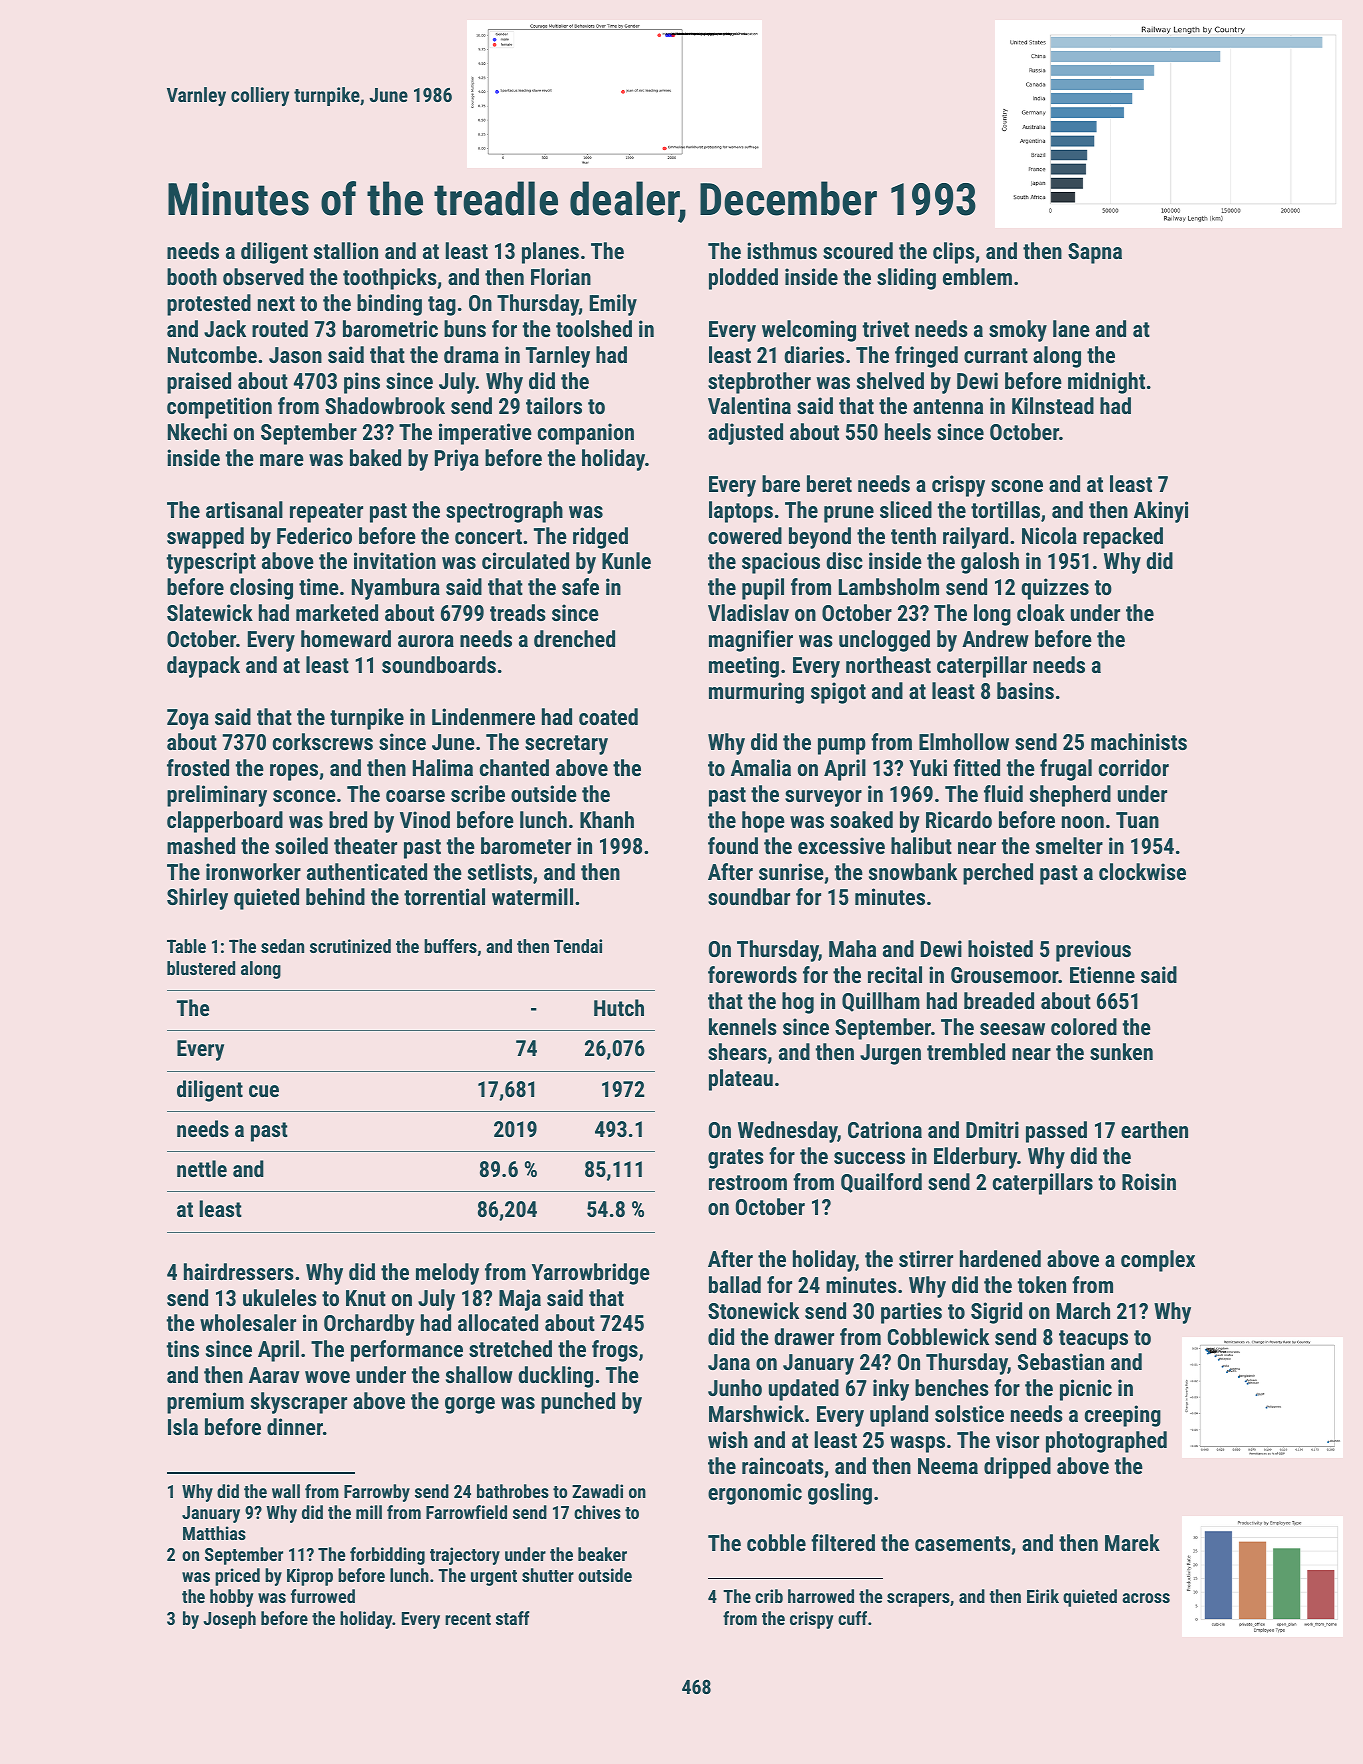  What do you see at coordinates (1017, 486) in the screenshot?
I see `scone` at bounding box center [1017, 486].
